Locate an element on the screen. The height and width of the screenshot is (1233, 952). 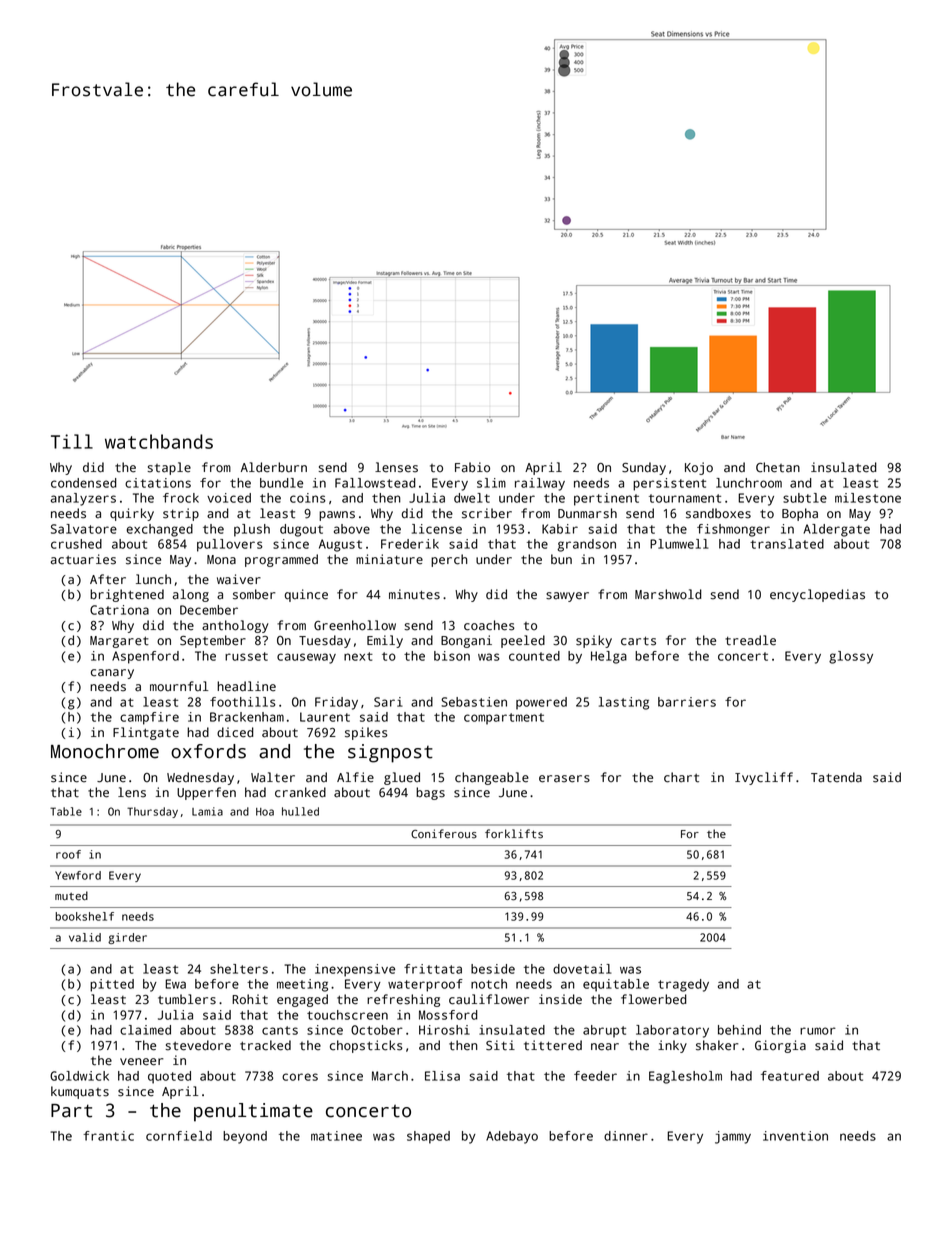
Chetan is located at coordinates (778, 467).
